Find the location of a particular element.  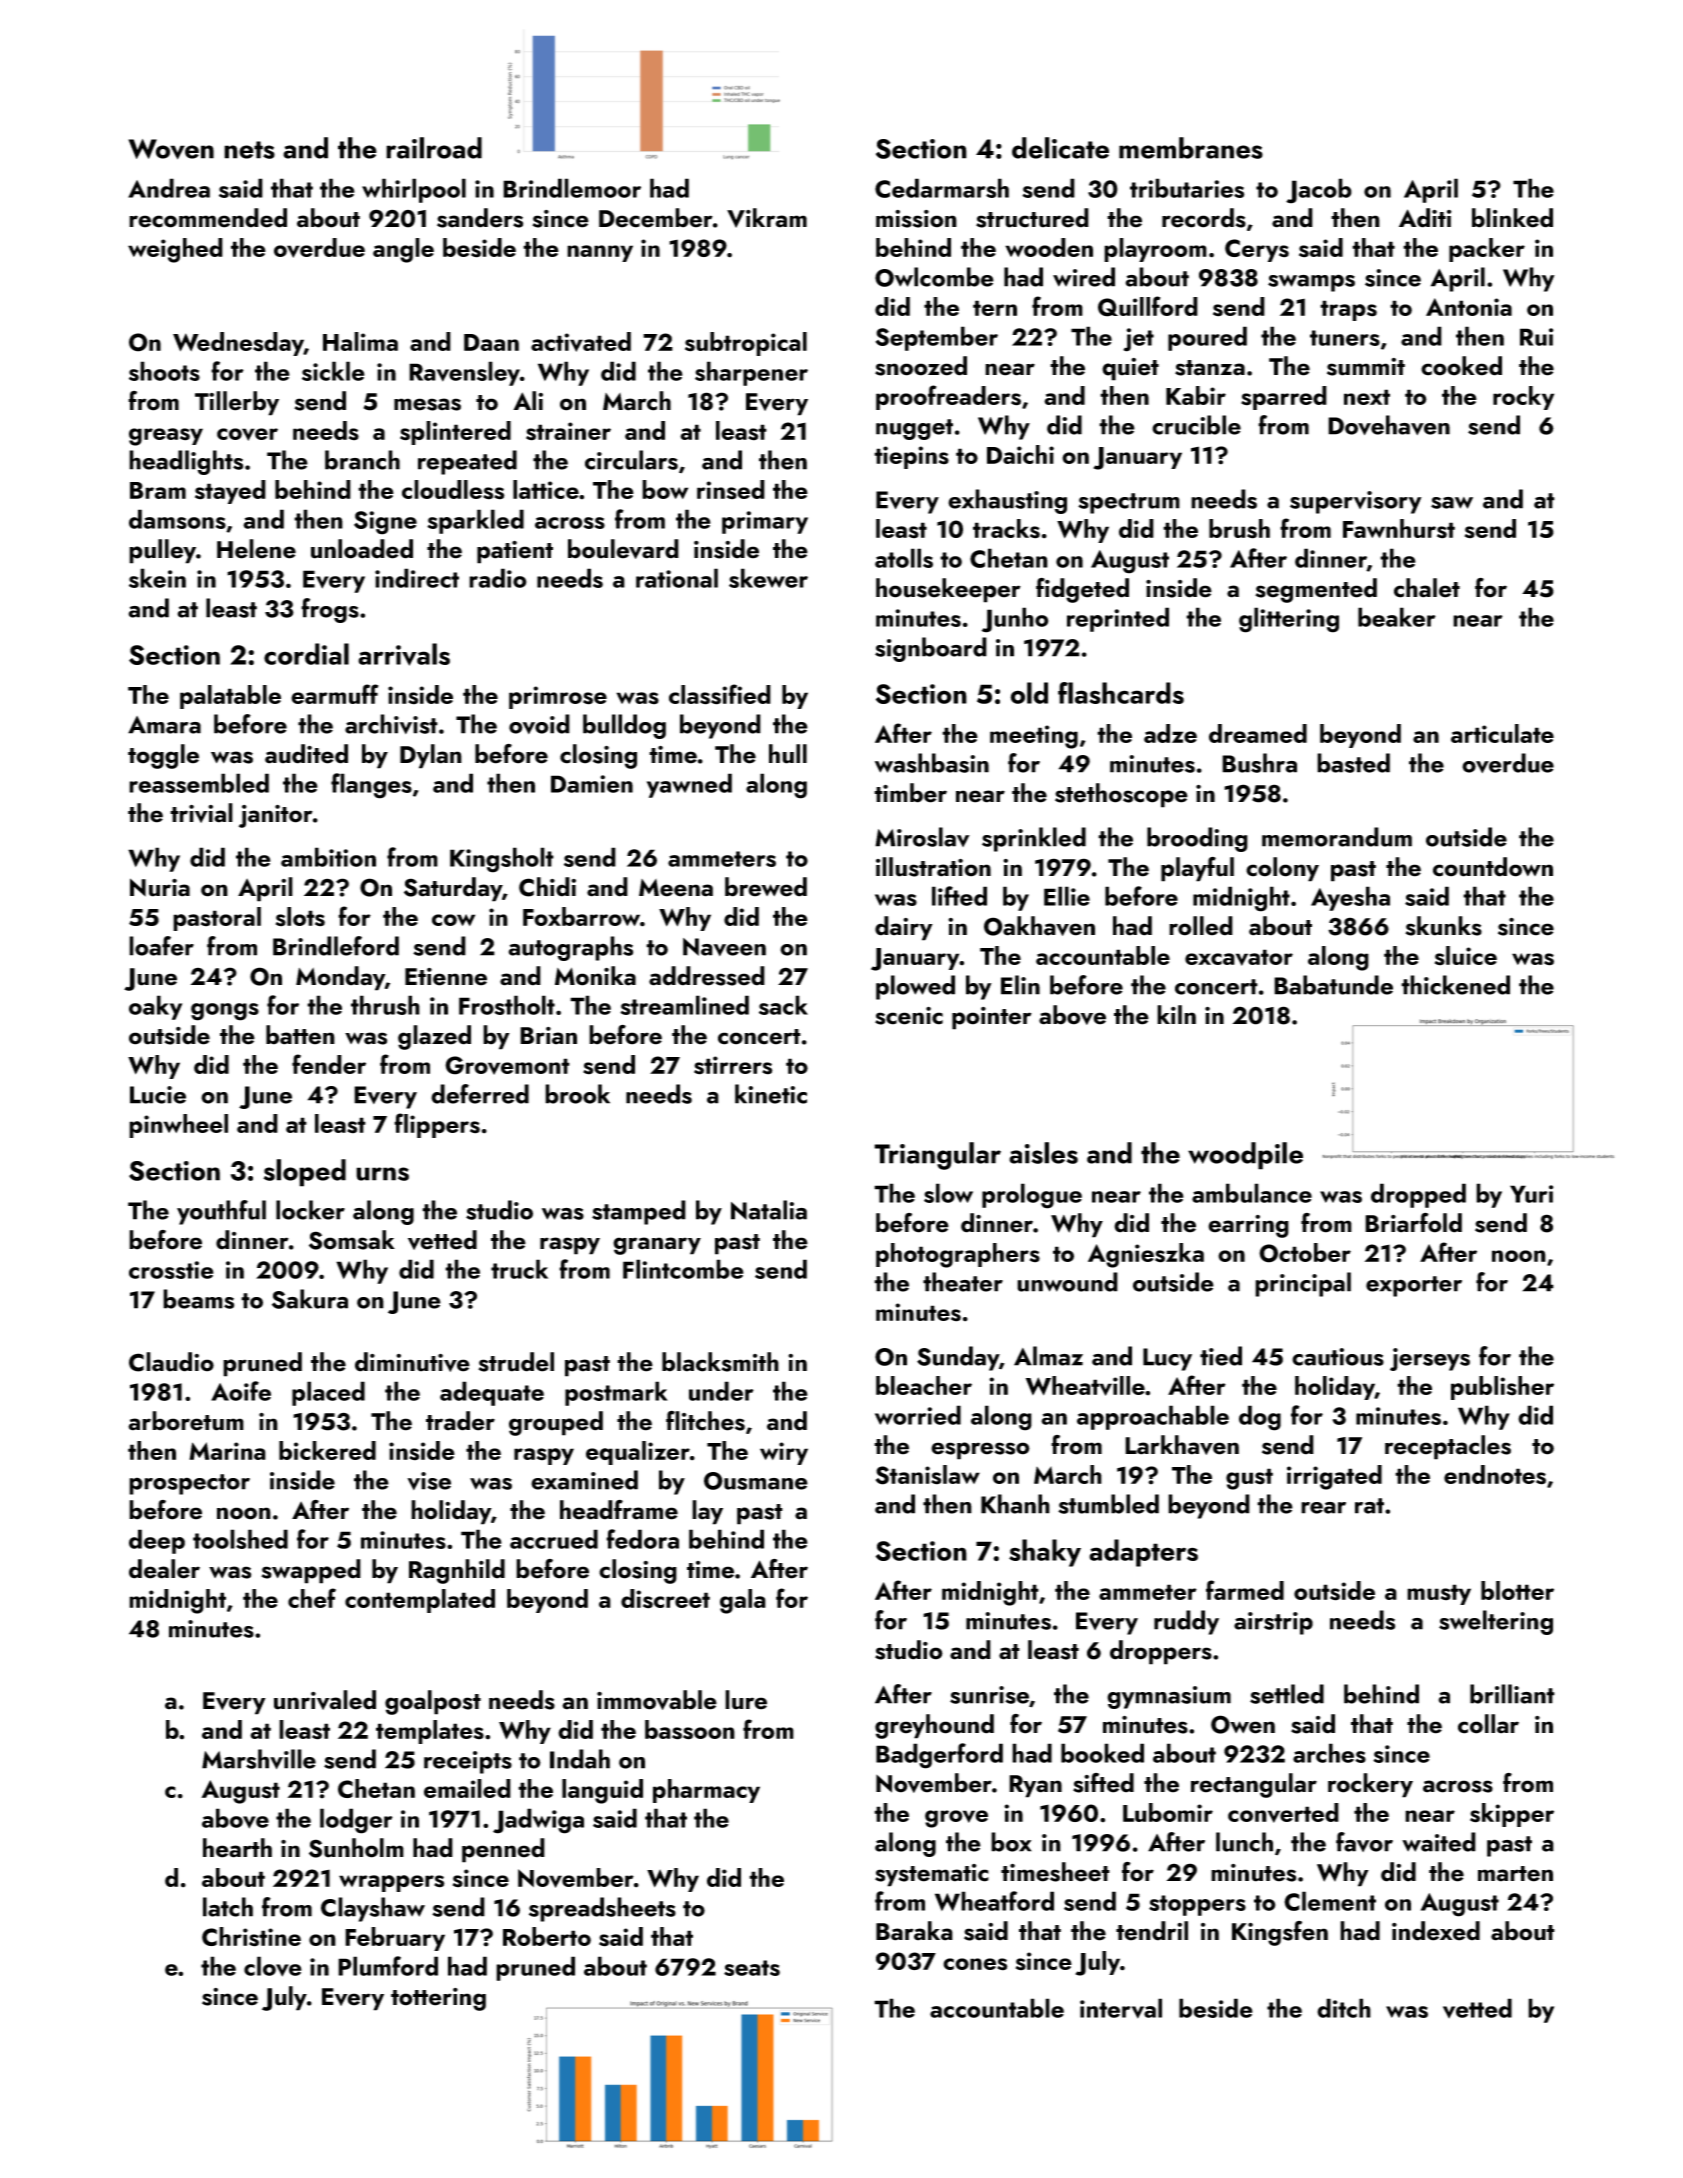

discreet is located at coordinates (665, 1599).
